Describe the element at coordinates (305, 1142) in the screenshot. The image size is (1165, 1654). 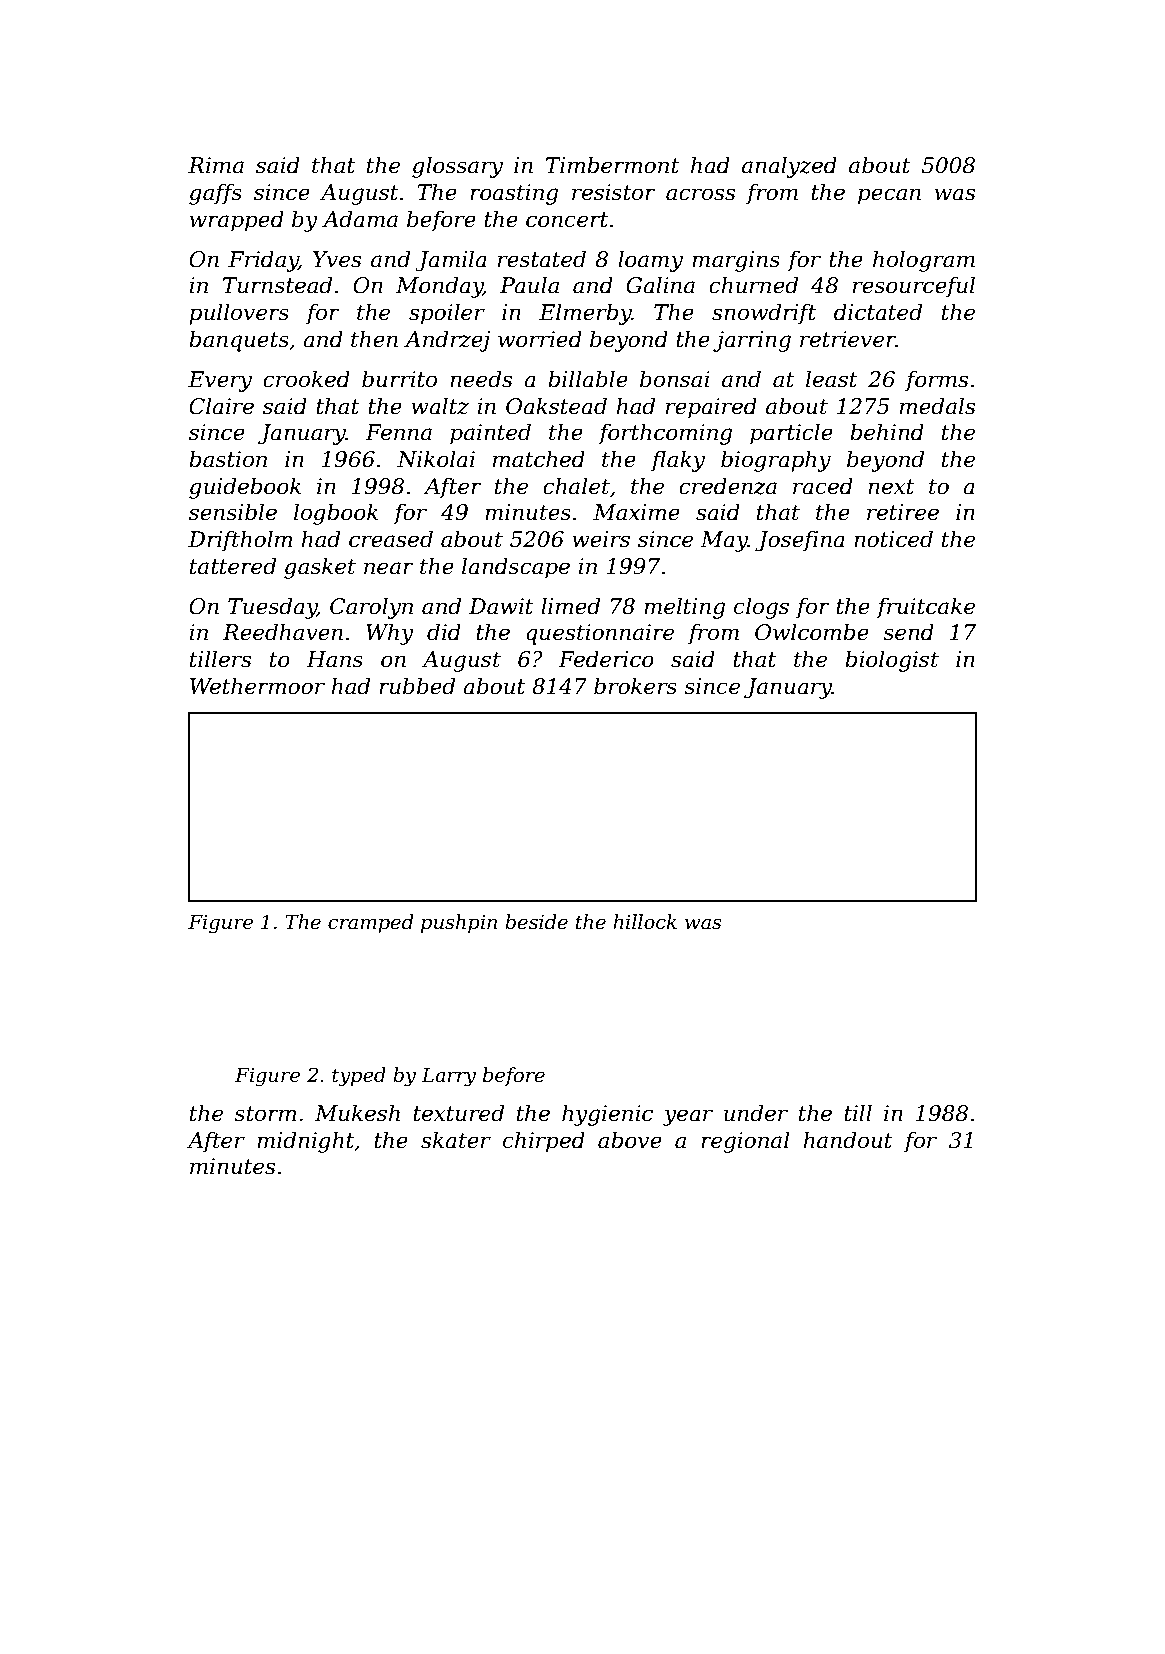
I see `midnight` at that location.
